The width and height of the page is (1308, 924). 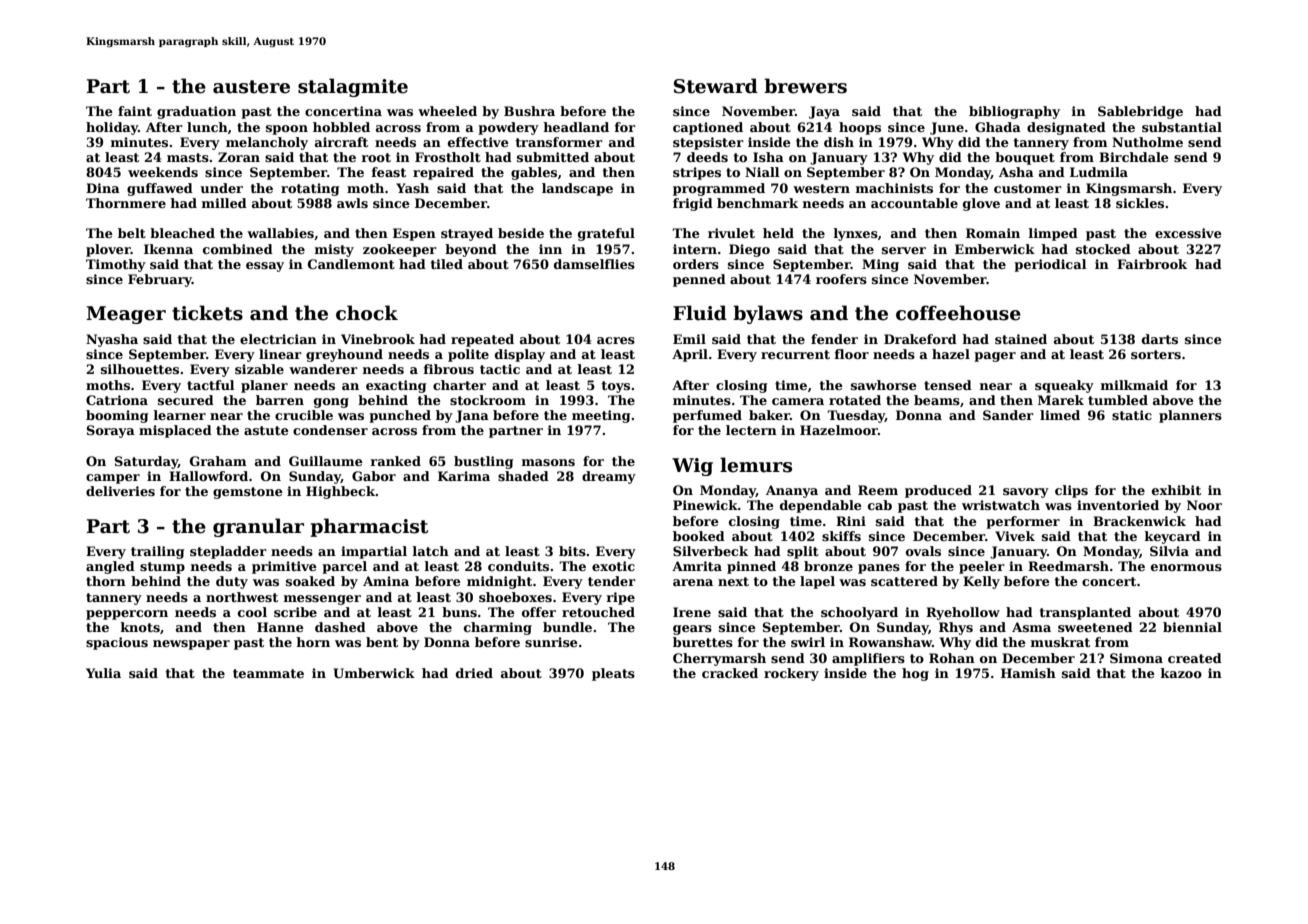 What do you see at coordinates (1028, 188) in the page?
I see `customer` at bounding box center [1028, 188].
